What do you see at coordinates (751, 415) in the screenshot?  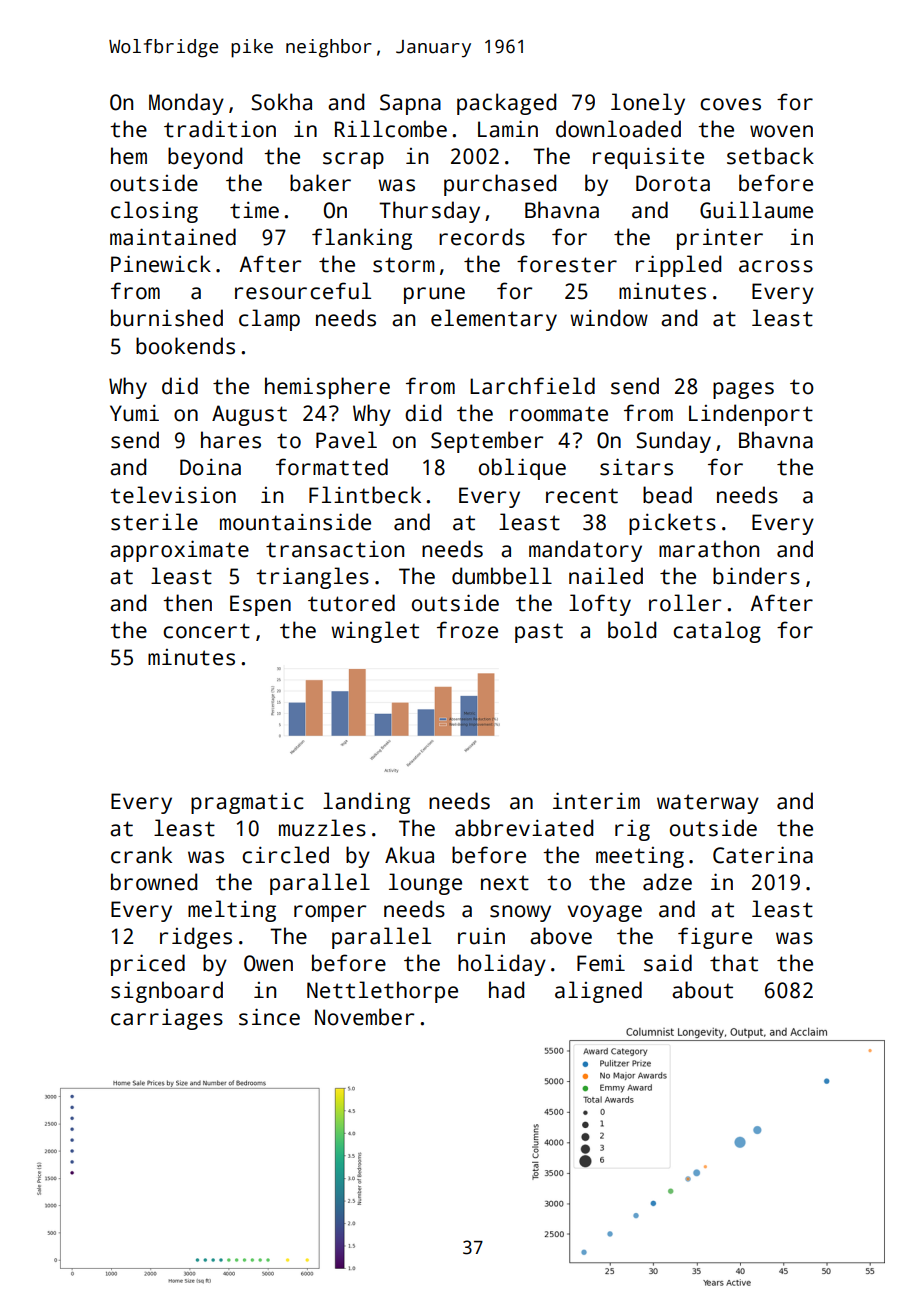 I see `Lindenport` at bounding box center [751, 415].
